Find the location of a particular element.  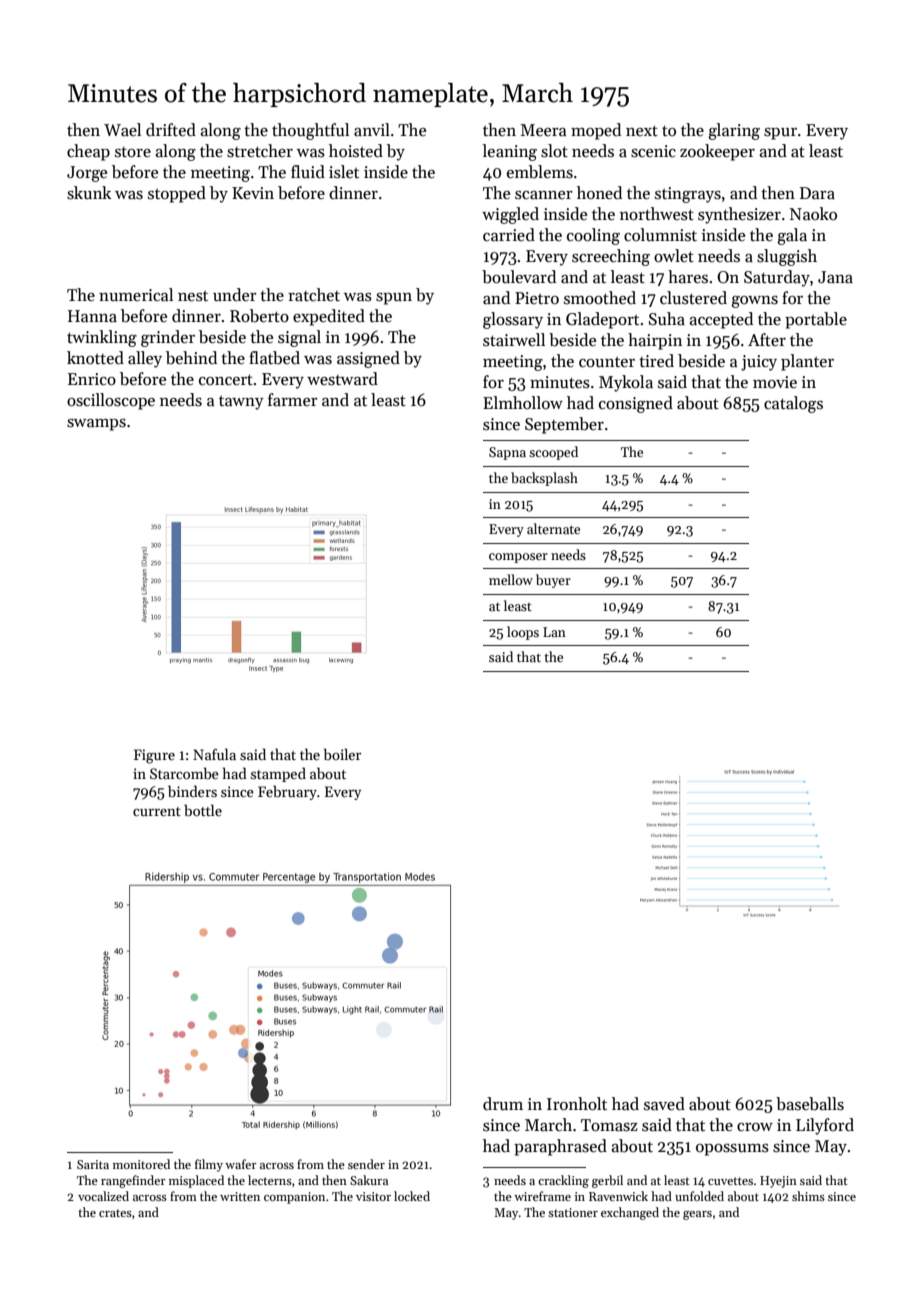

catalogs is located at coordinates (793, 404).
